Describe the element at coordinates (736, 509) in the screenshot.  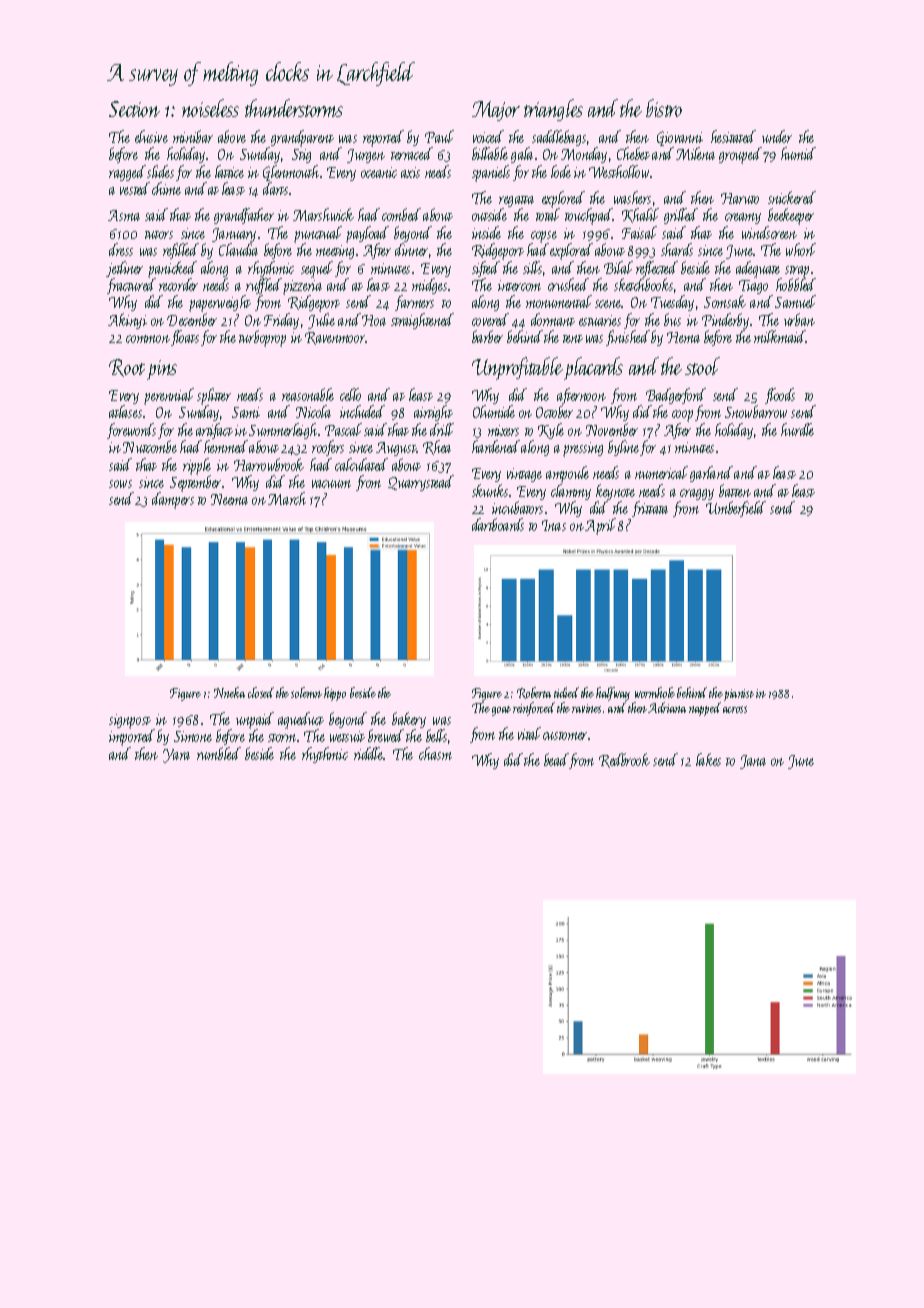
I see `Umberfield` at that location.
